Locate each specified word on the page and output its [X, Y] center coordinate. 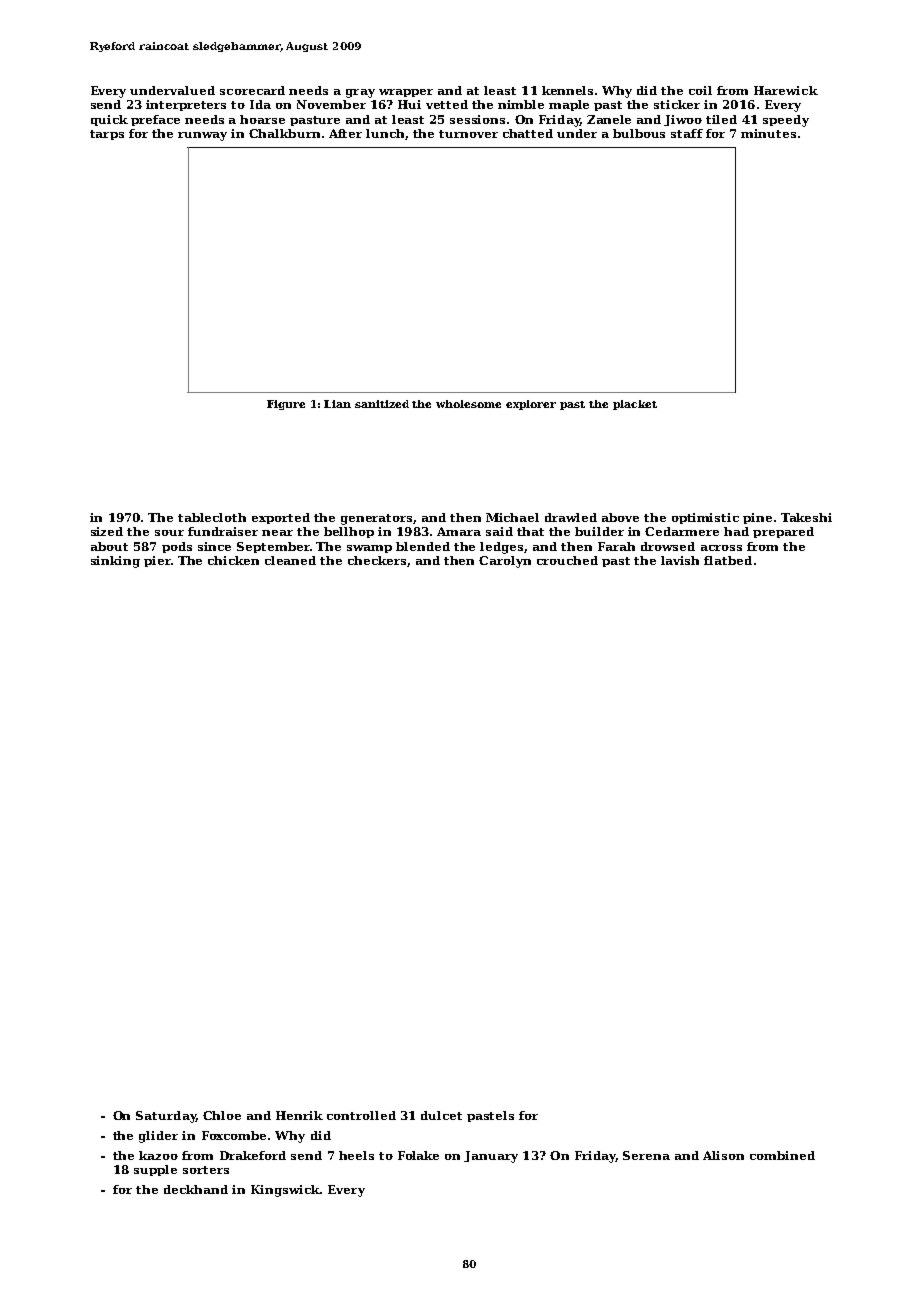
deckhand [196, 1189]
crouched [567, 560]
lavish [680, 560]
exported [281, 518]
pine [757, 518]
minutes [768, 133]
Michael [512, 517]
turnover [468, 134]
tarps [107, 135]
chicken [233, 560]
